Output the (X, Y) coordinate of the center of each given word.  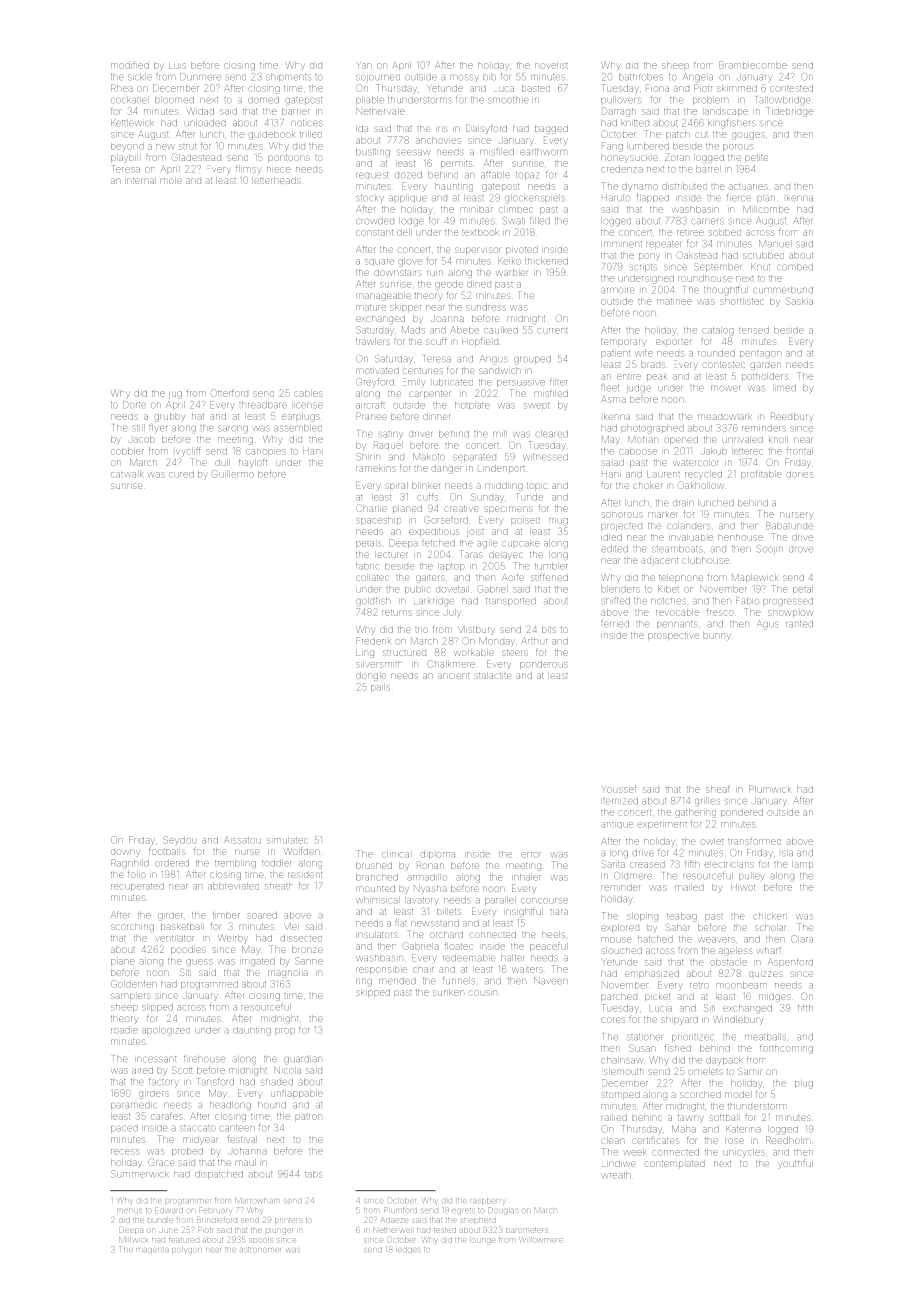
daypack (724, 1061)
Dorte (134, 404)
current (553, 331)
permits (456, 164)
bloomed (174, 100)
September (717, 267)
